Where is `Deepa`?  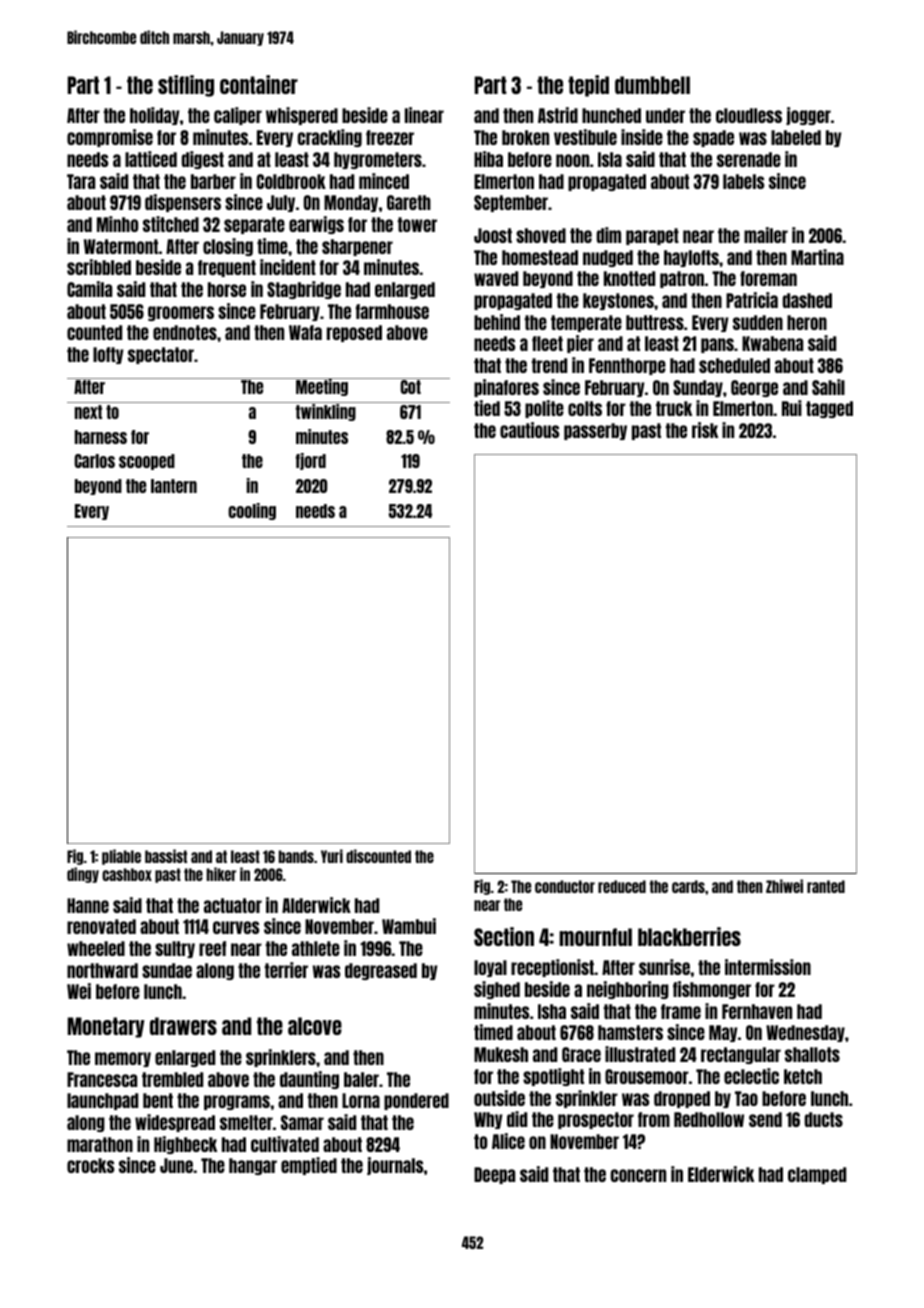
Deepa is located at coordinates (494, 1175).
